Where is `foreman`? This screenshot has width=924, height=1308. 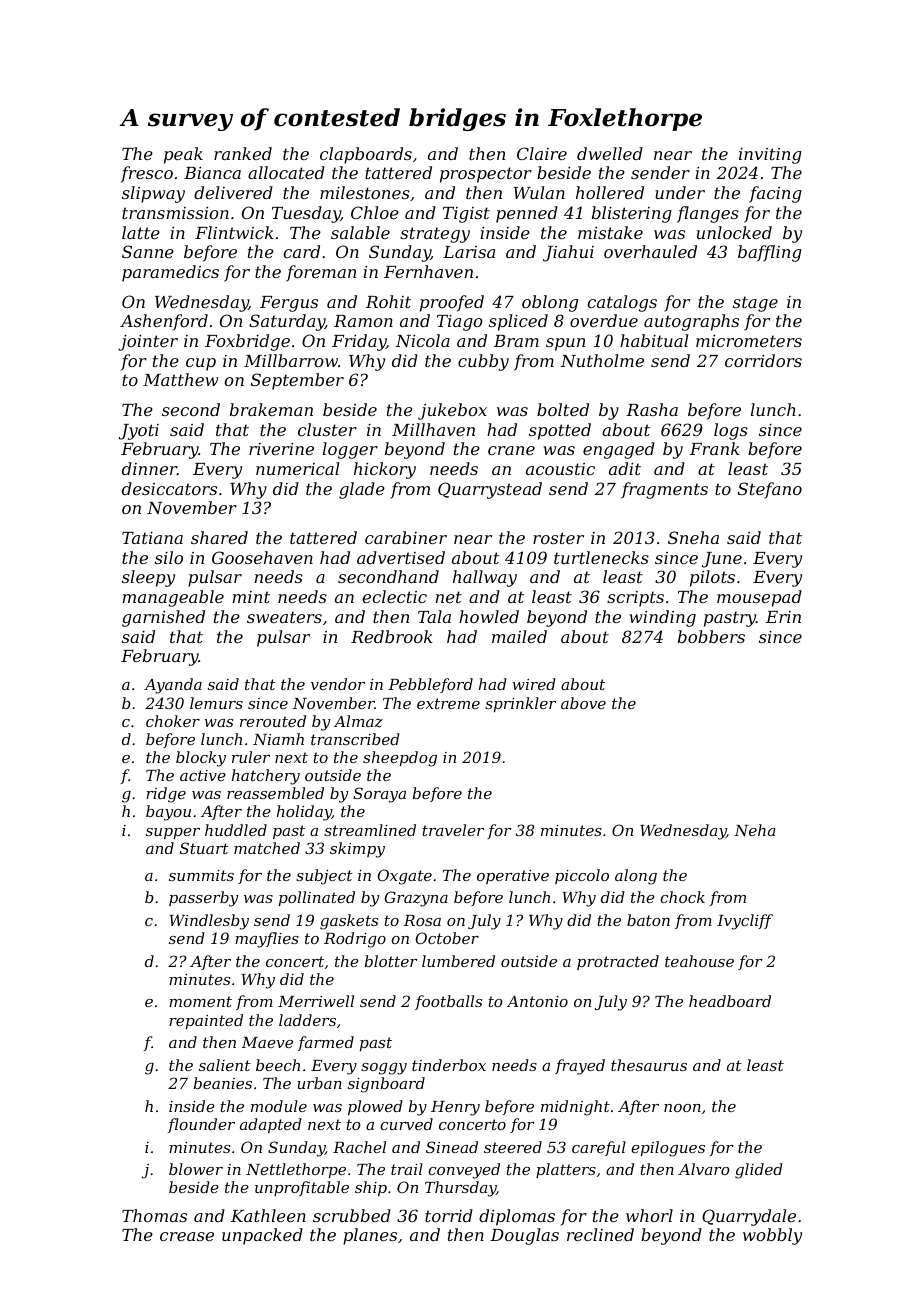 foreman is located at coordinates (321, 273).
